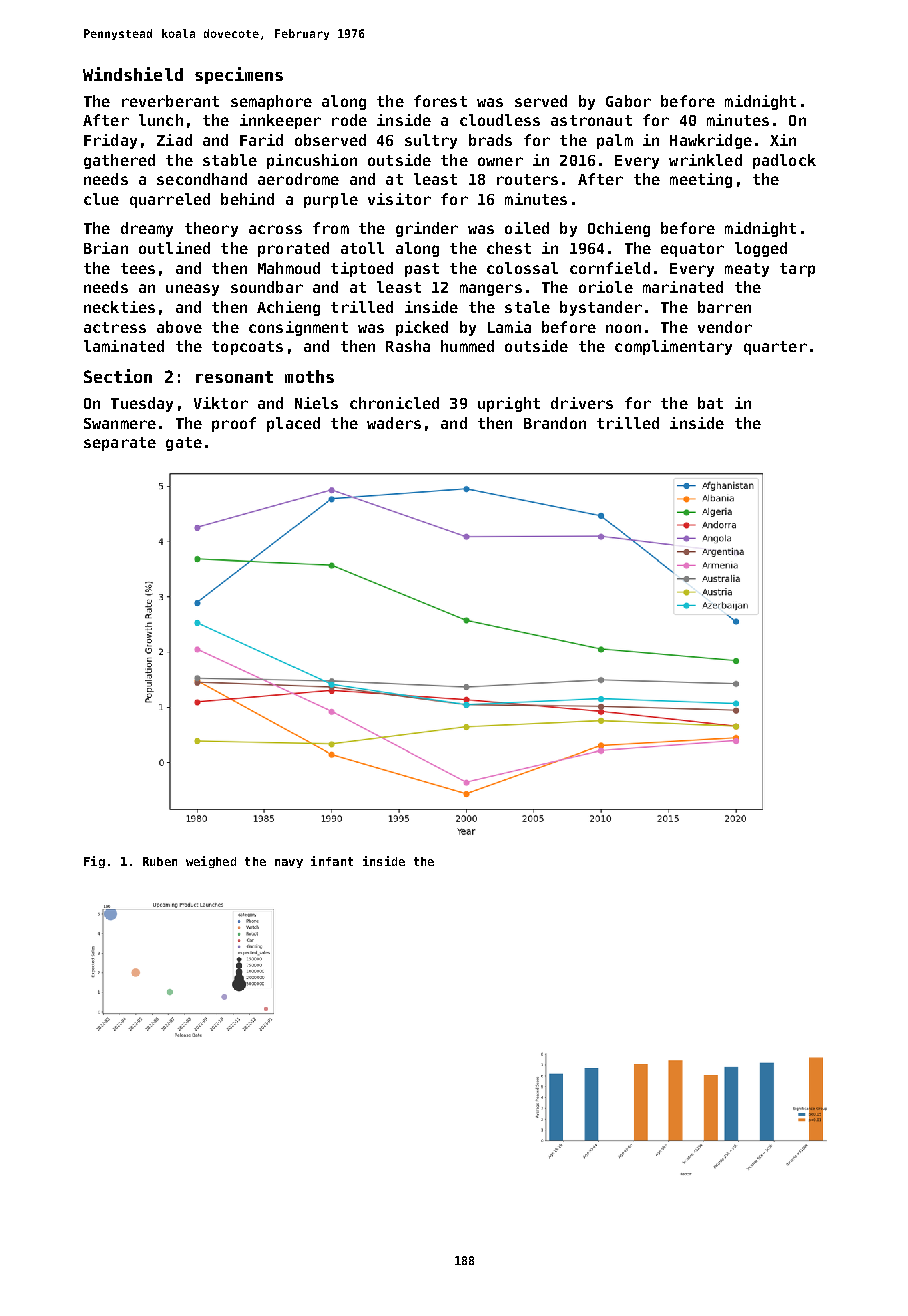 This screenshot has height=1316, width=908. Describe the element at coordinates (710, 403) in the screenshot. I see `bat` at that location.
